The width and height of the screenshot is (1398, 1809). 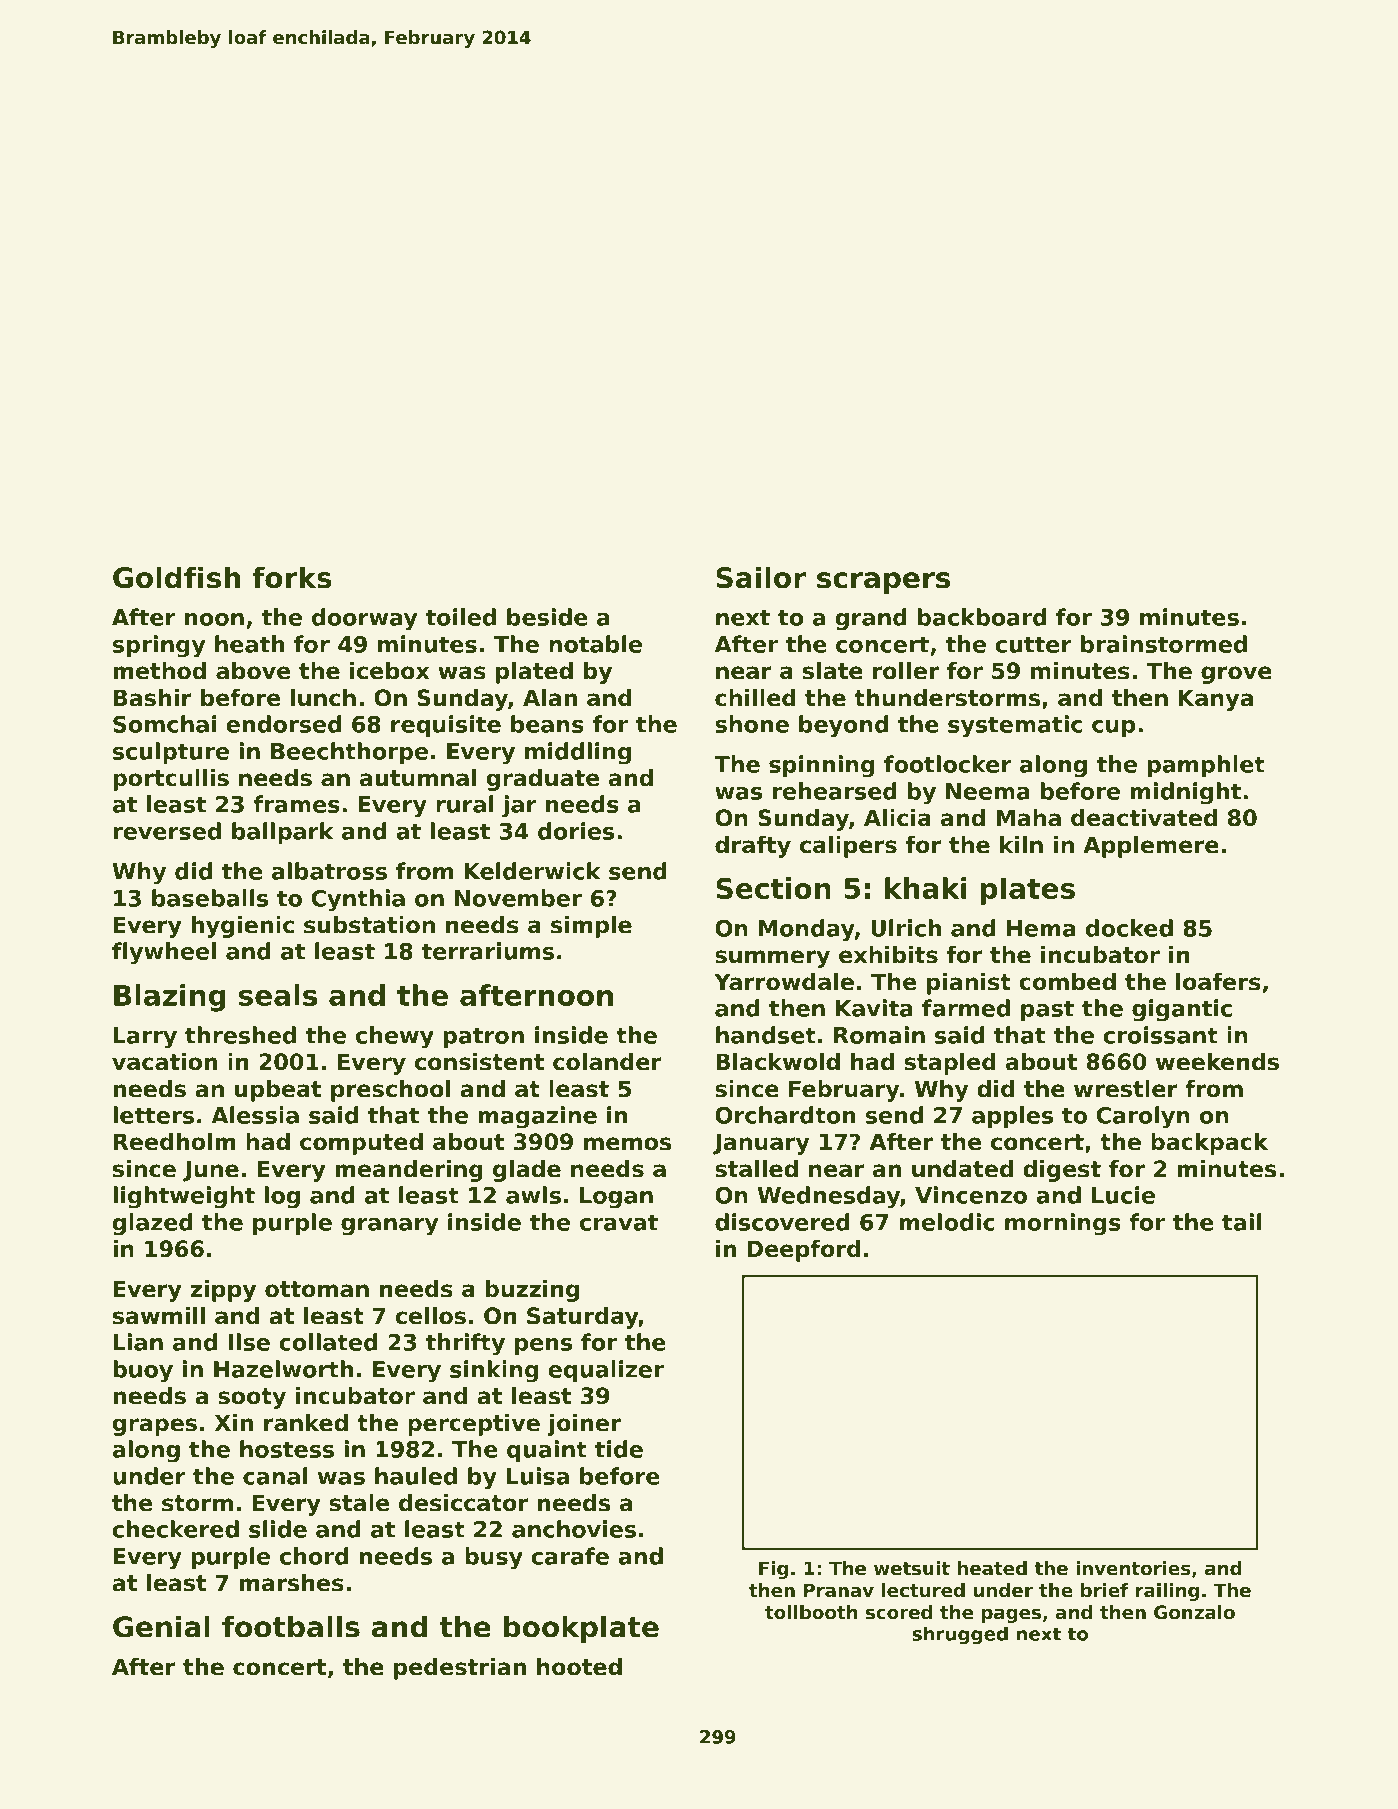 I want to click on scrapers, so click(x=883, y=583).
